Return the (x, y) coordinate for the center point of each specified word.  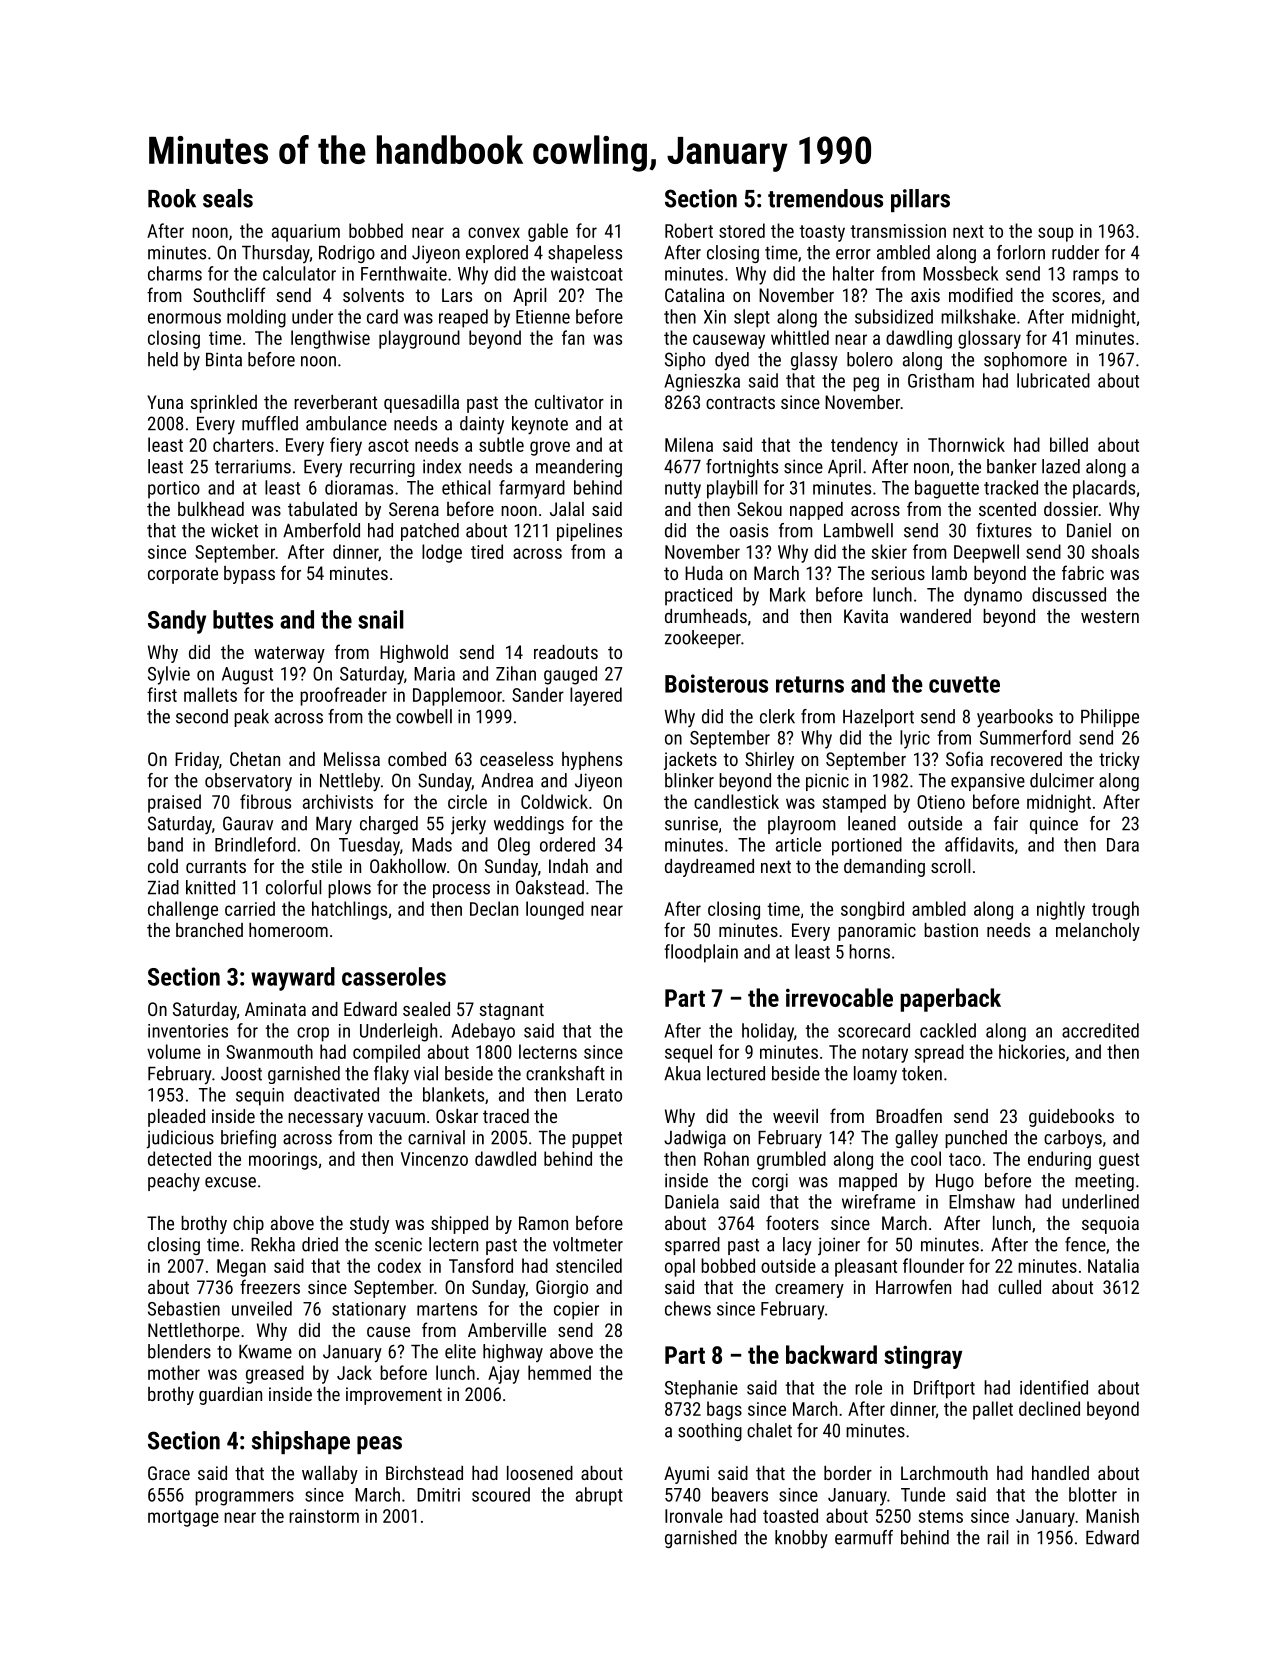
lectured (736, 1073)
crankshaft (565, 1073)
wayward (293, 979)
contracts (740, 402)
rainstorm (324, 1516)
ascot (388, 445)
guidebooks (1071, 1118)
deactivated (336, 1094)
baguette (947, 489)
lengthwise (330, 339)
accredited (1100, 1030)
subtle (501, 444)
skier (889, 551)
